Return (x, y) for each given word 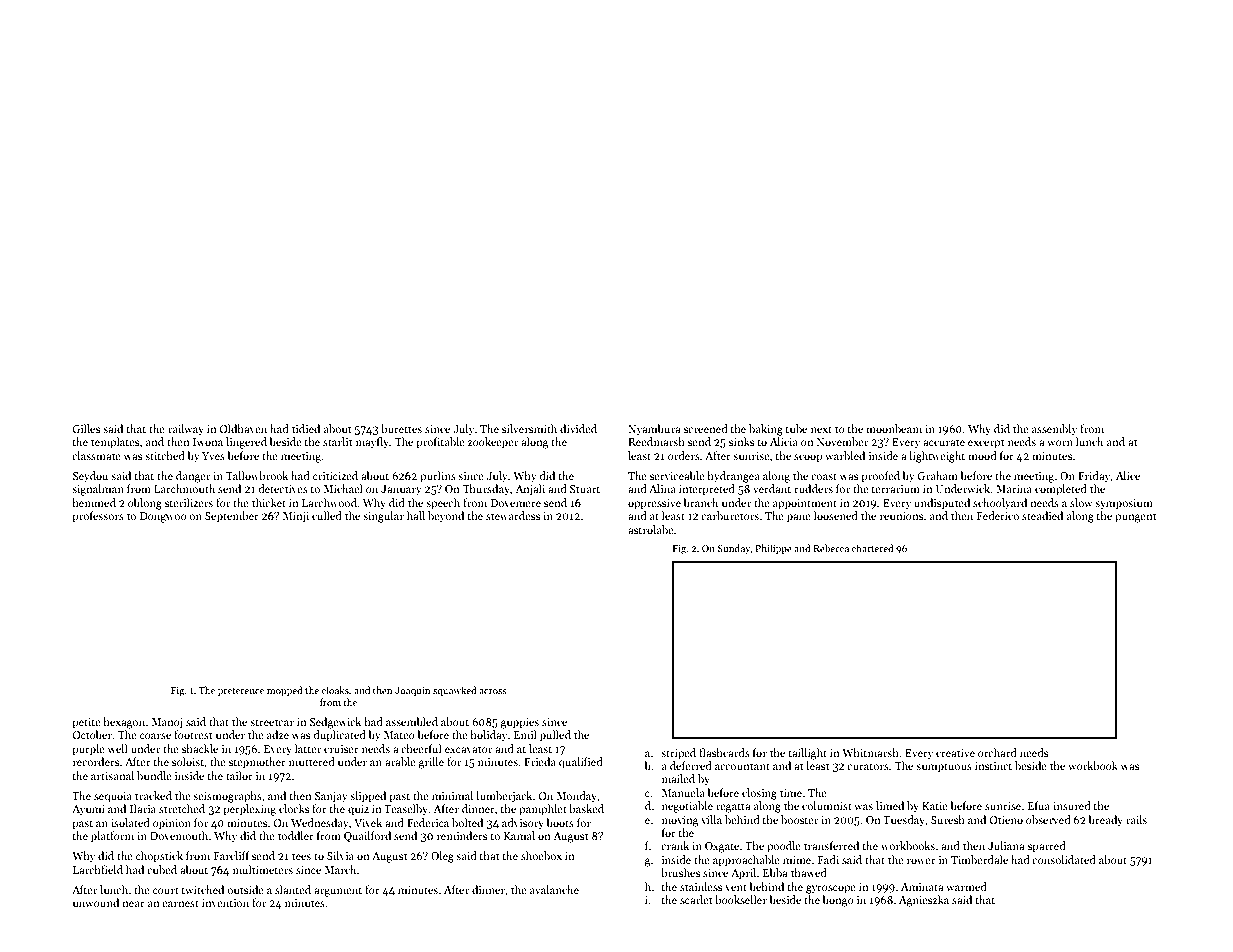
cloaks (335, 690)
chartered (873, 548)
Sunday (734, 549)
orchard (997, 752)
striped (678, 754)
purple (88, 750)
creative (955, 753)
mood (982, 455)
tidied (306, 428)
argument (338, 892)
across (493, 691)
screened (706, 428)
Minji (296, 517)
